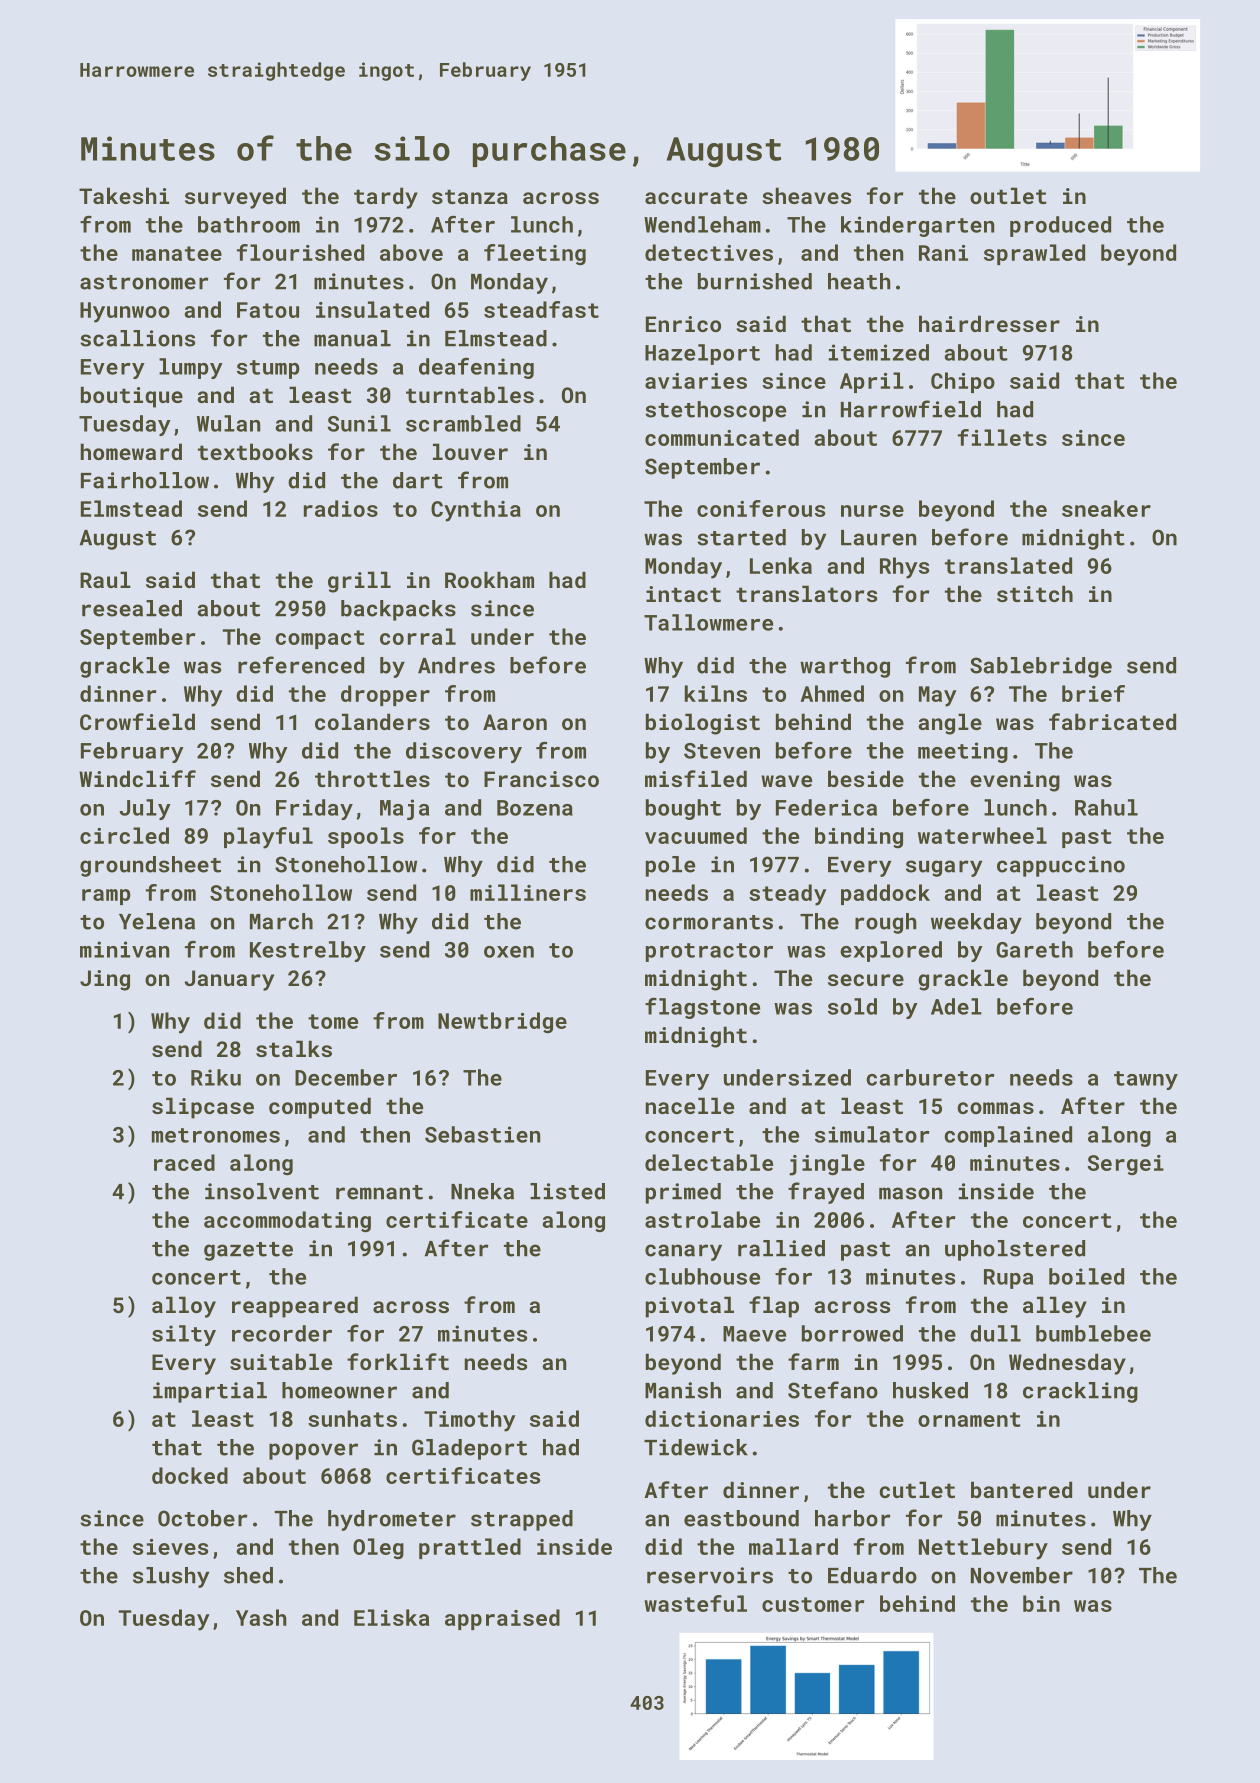 The image size is (1260, 1783). I want to click on scallions, so click(137, 338).
